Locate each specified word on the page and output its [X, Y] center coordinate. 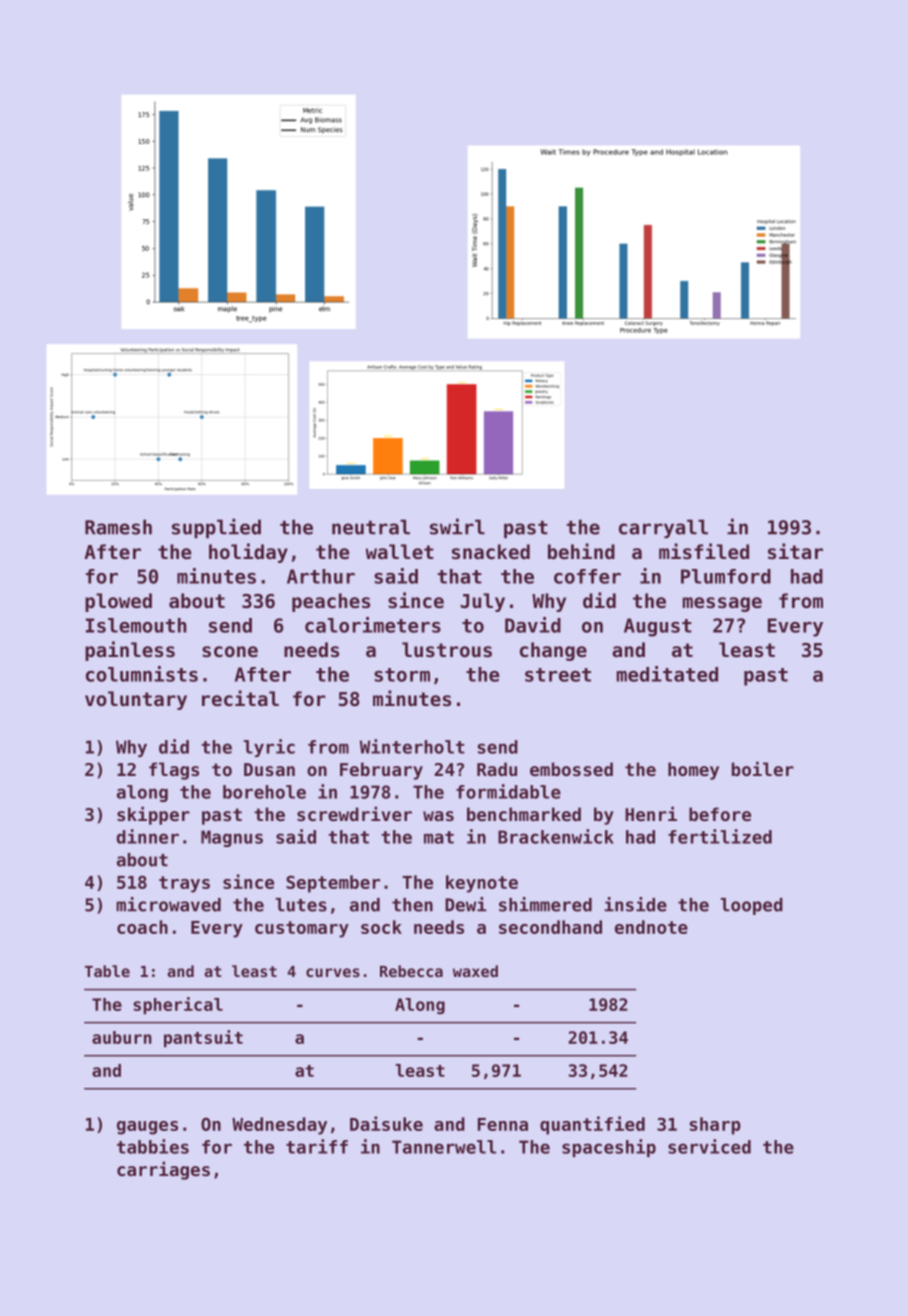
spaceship [609, 1148]
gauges [147, 1128]
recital [240, 698]
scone [230, 651]
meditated [667, 674]
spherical [178, 1006]
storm [402, 675]
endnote [651, 927]
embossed [571, 769]
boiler [763, 768]
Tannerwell [444, 1147]
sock [381, 927]
